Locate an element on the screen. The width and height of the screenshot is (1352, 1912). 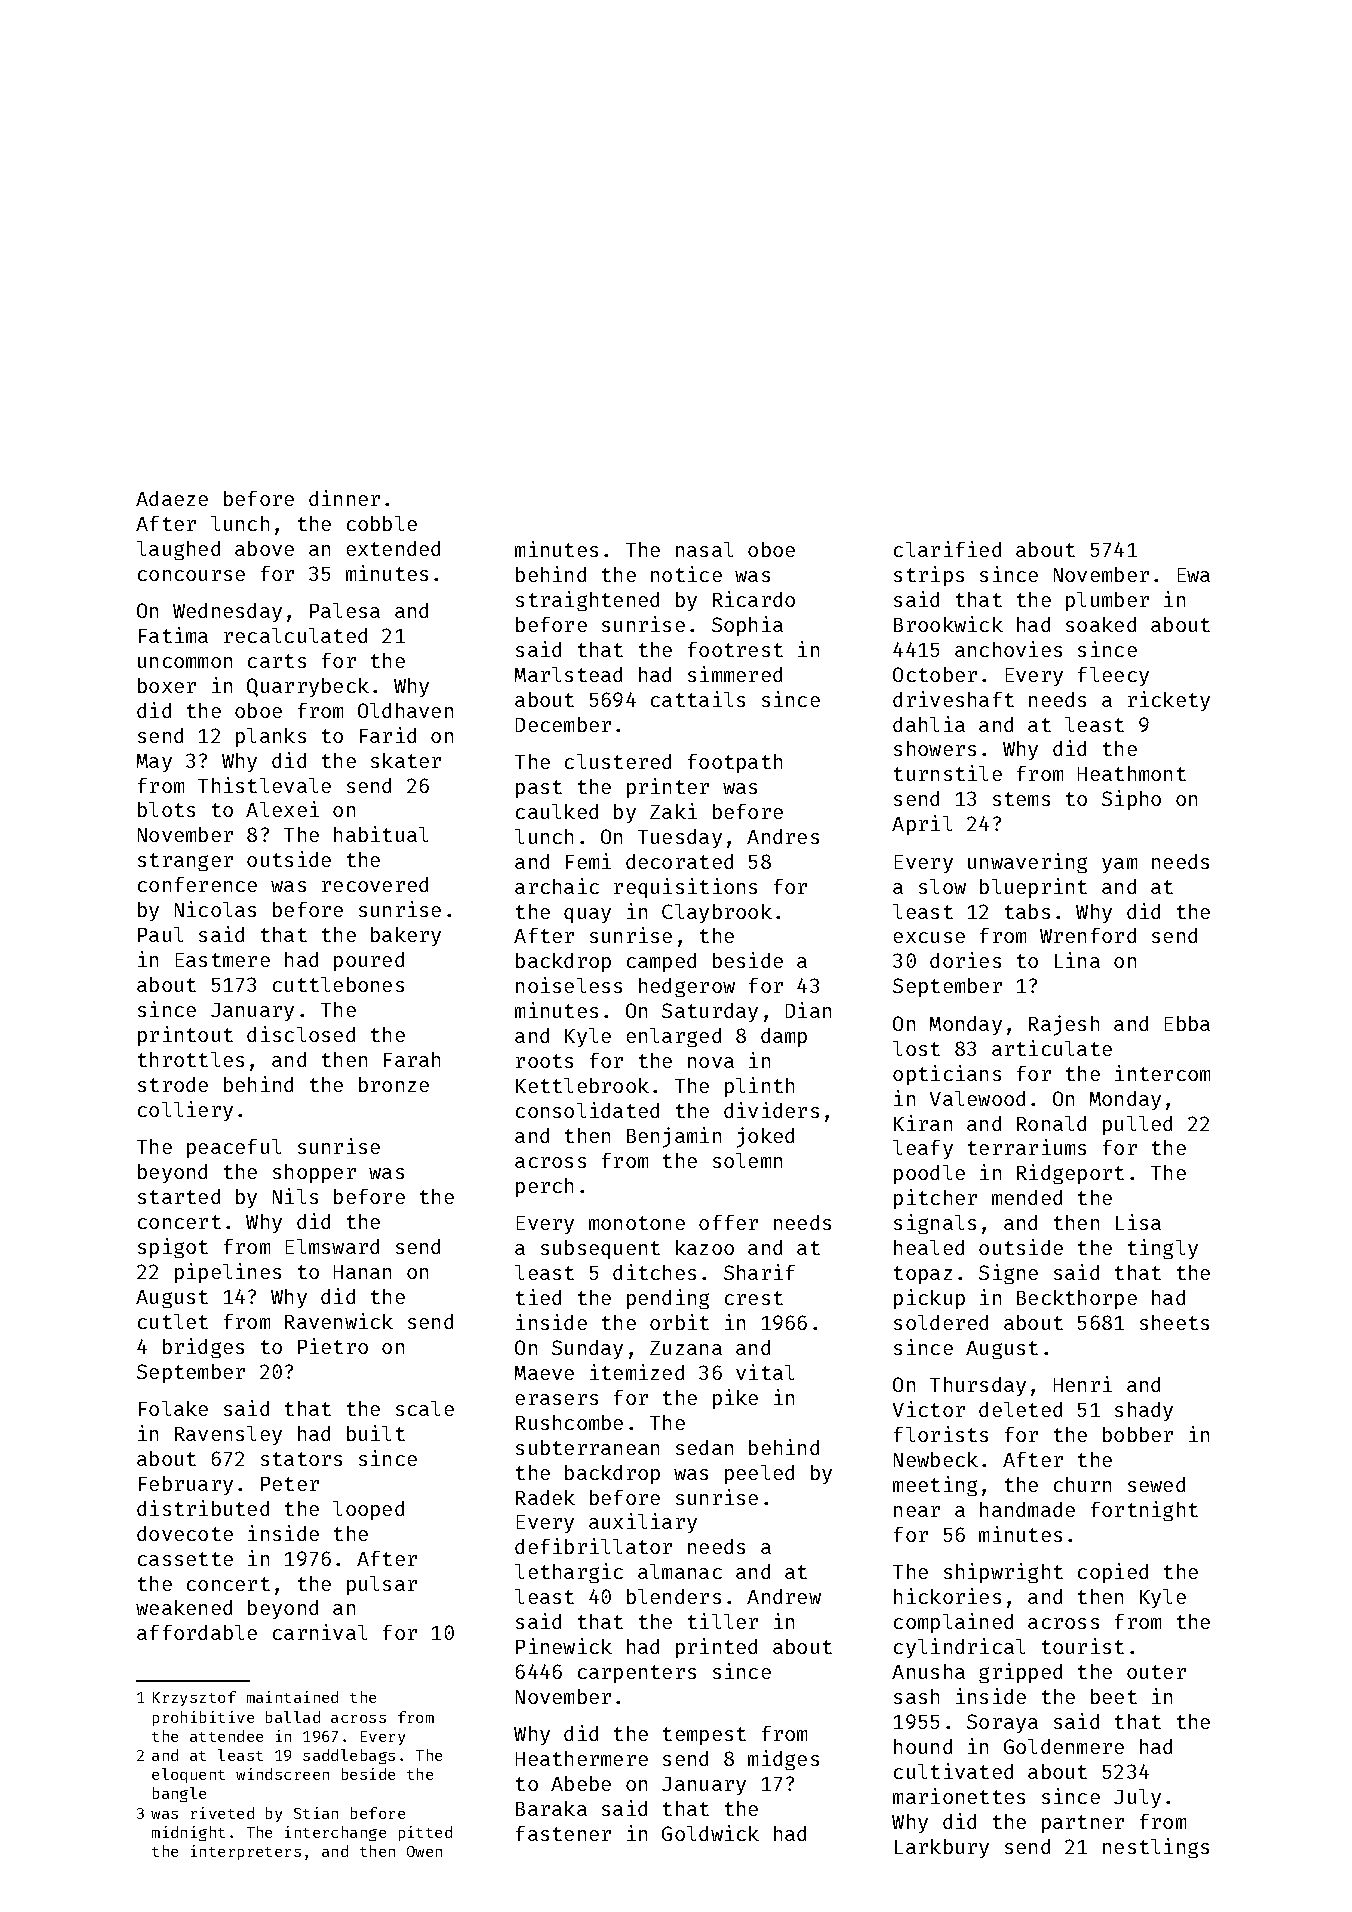
Lisa is located at coordinates (1138, 1222).
